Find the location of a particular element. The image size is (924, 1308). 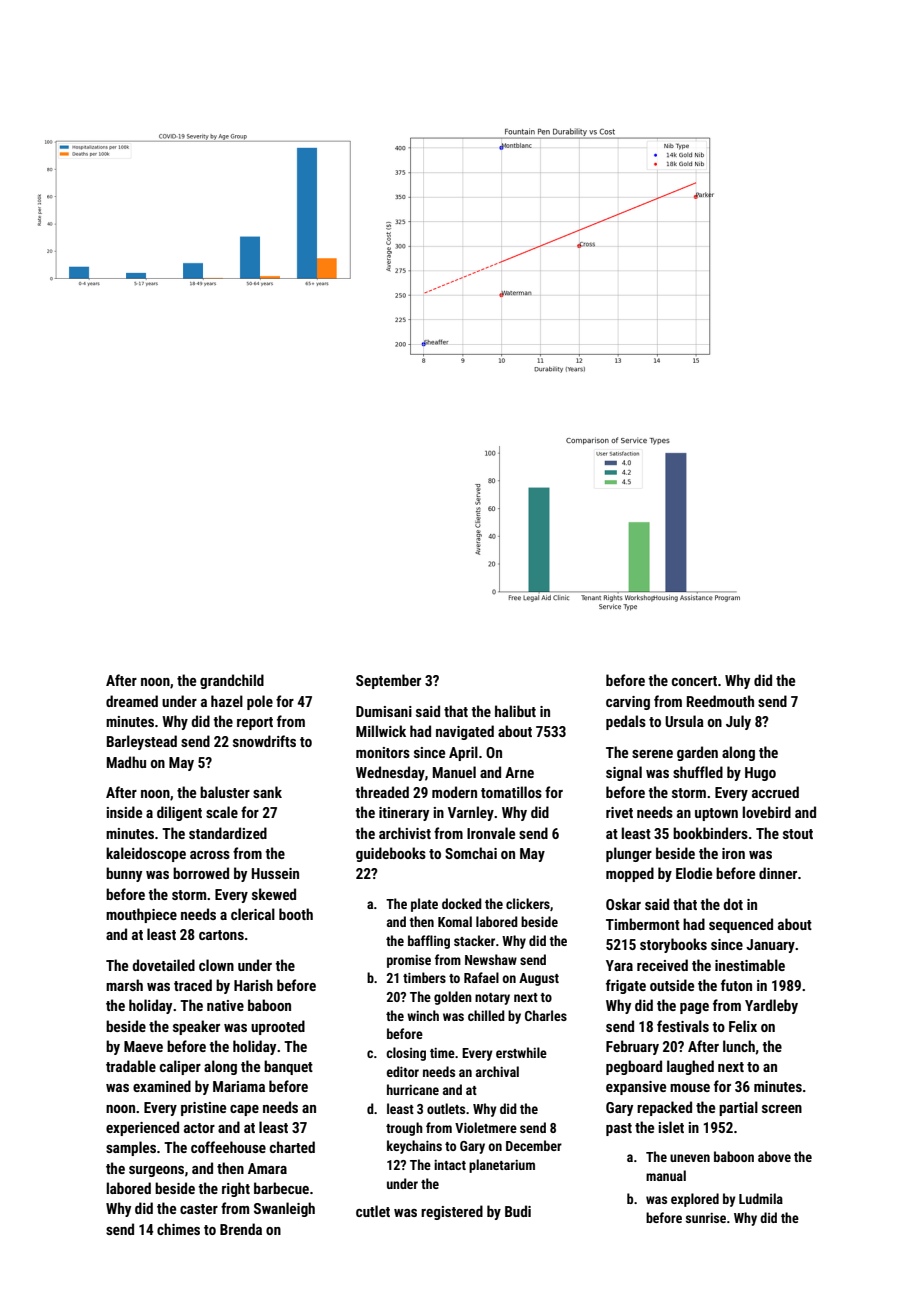

Barleystead is located at coordinates (142, 742).
